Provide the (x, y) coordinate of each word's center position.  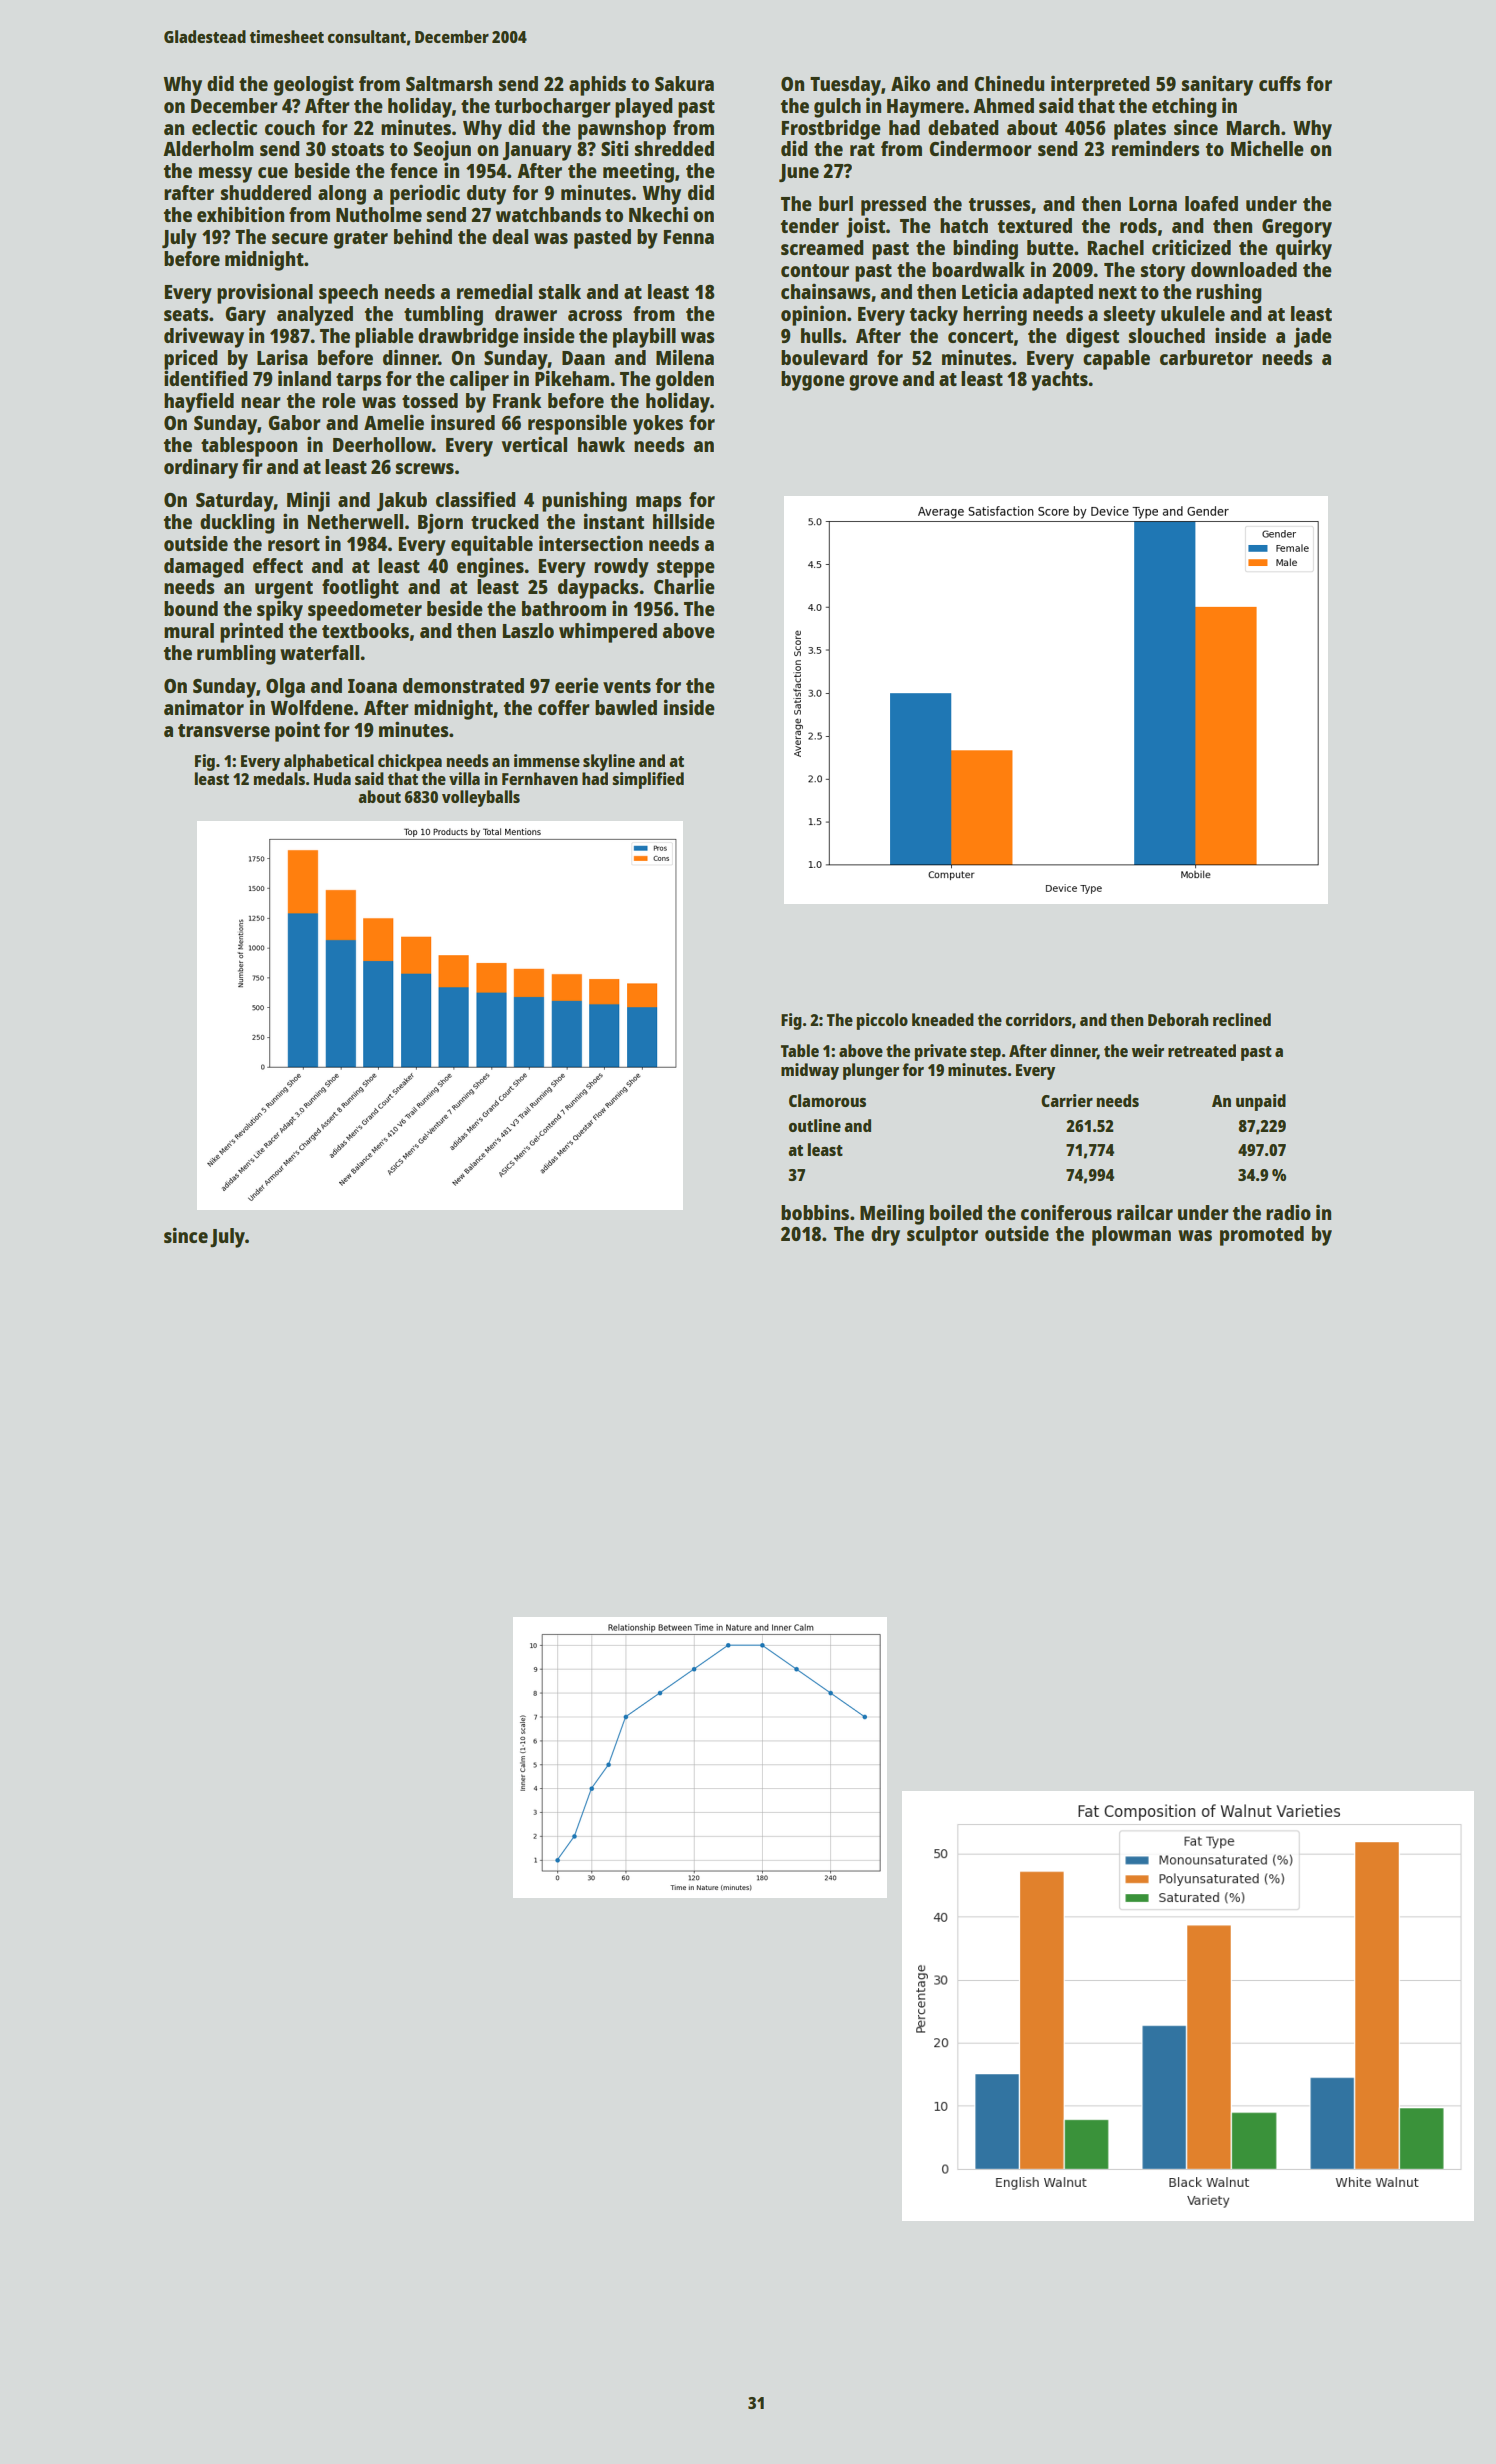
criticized (1191, 247)
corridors (1039, 1019)
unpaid (1261, 1102)
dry (885, 1236)
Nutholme (379, 214)
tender (810, 225)
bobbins (815, 1212)
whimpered (608, 632)
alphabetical (329, 762)
